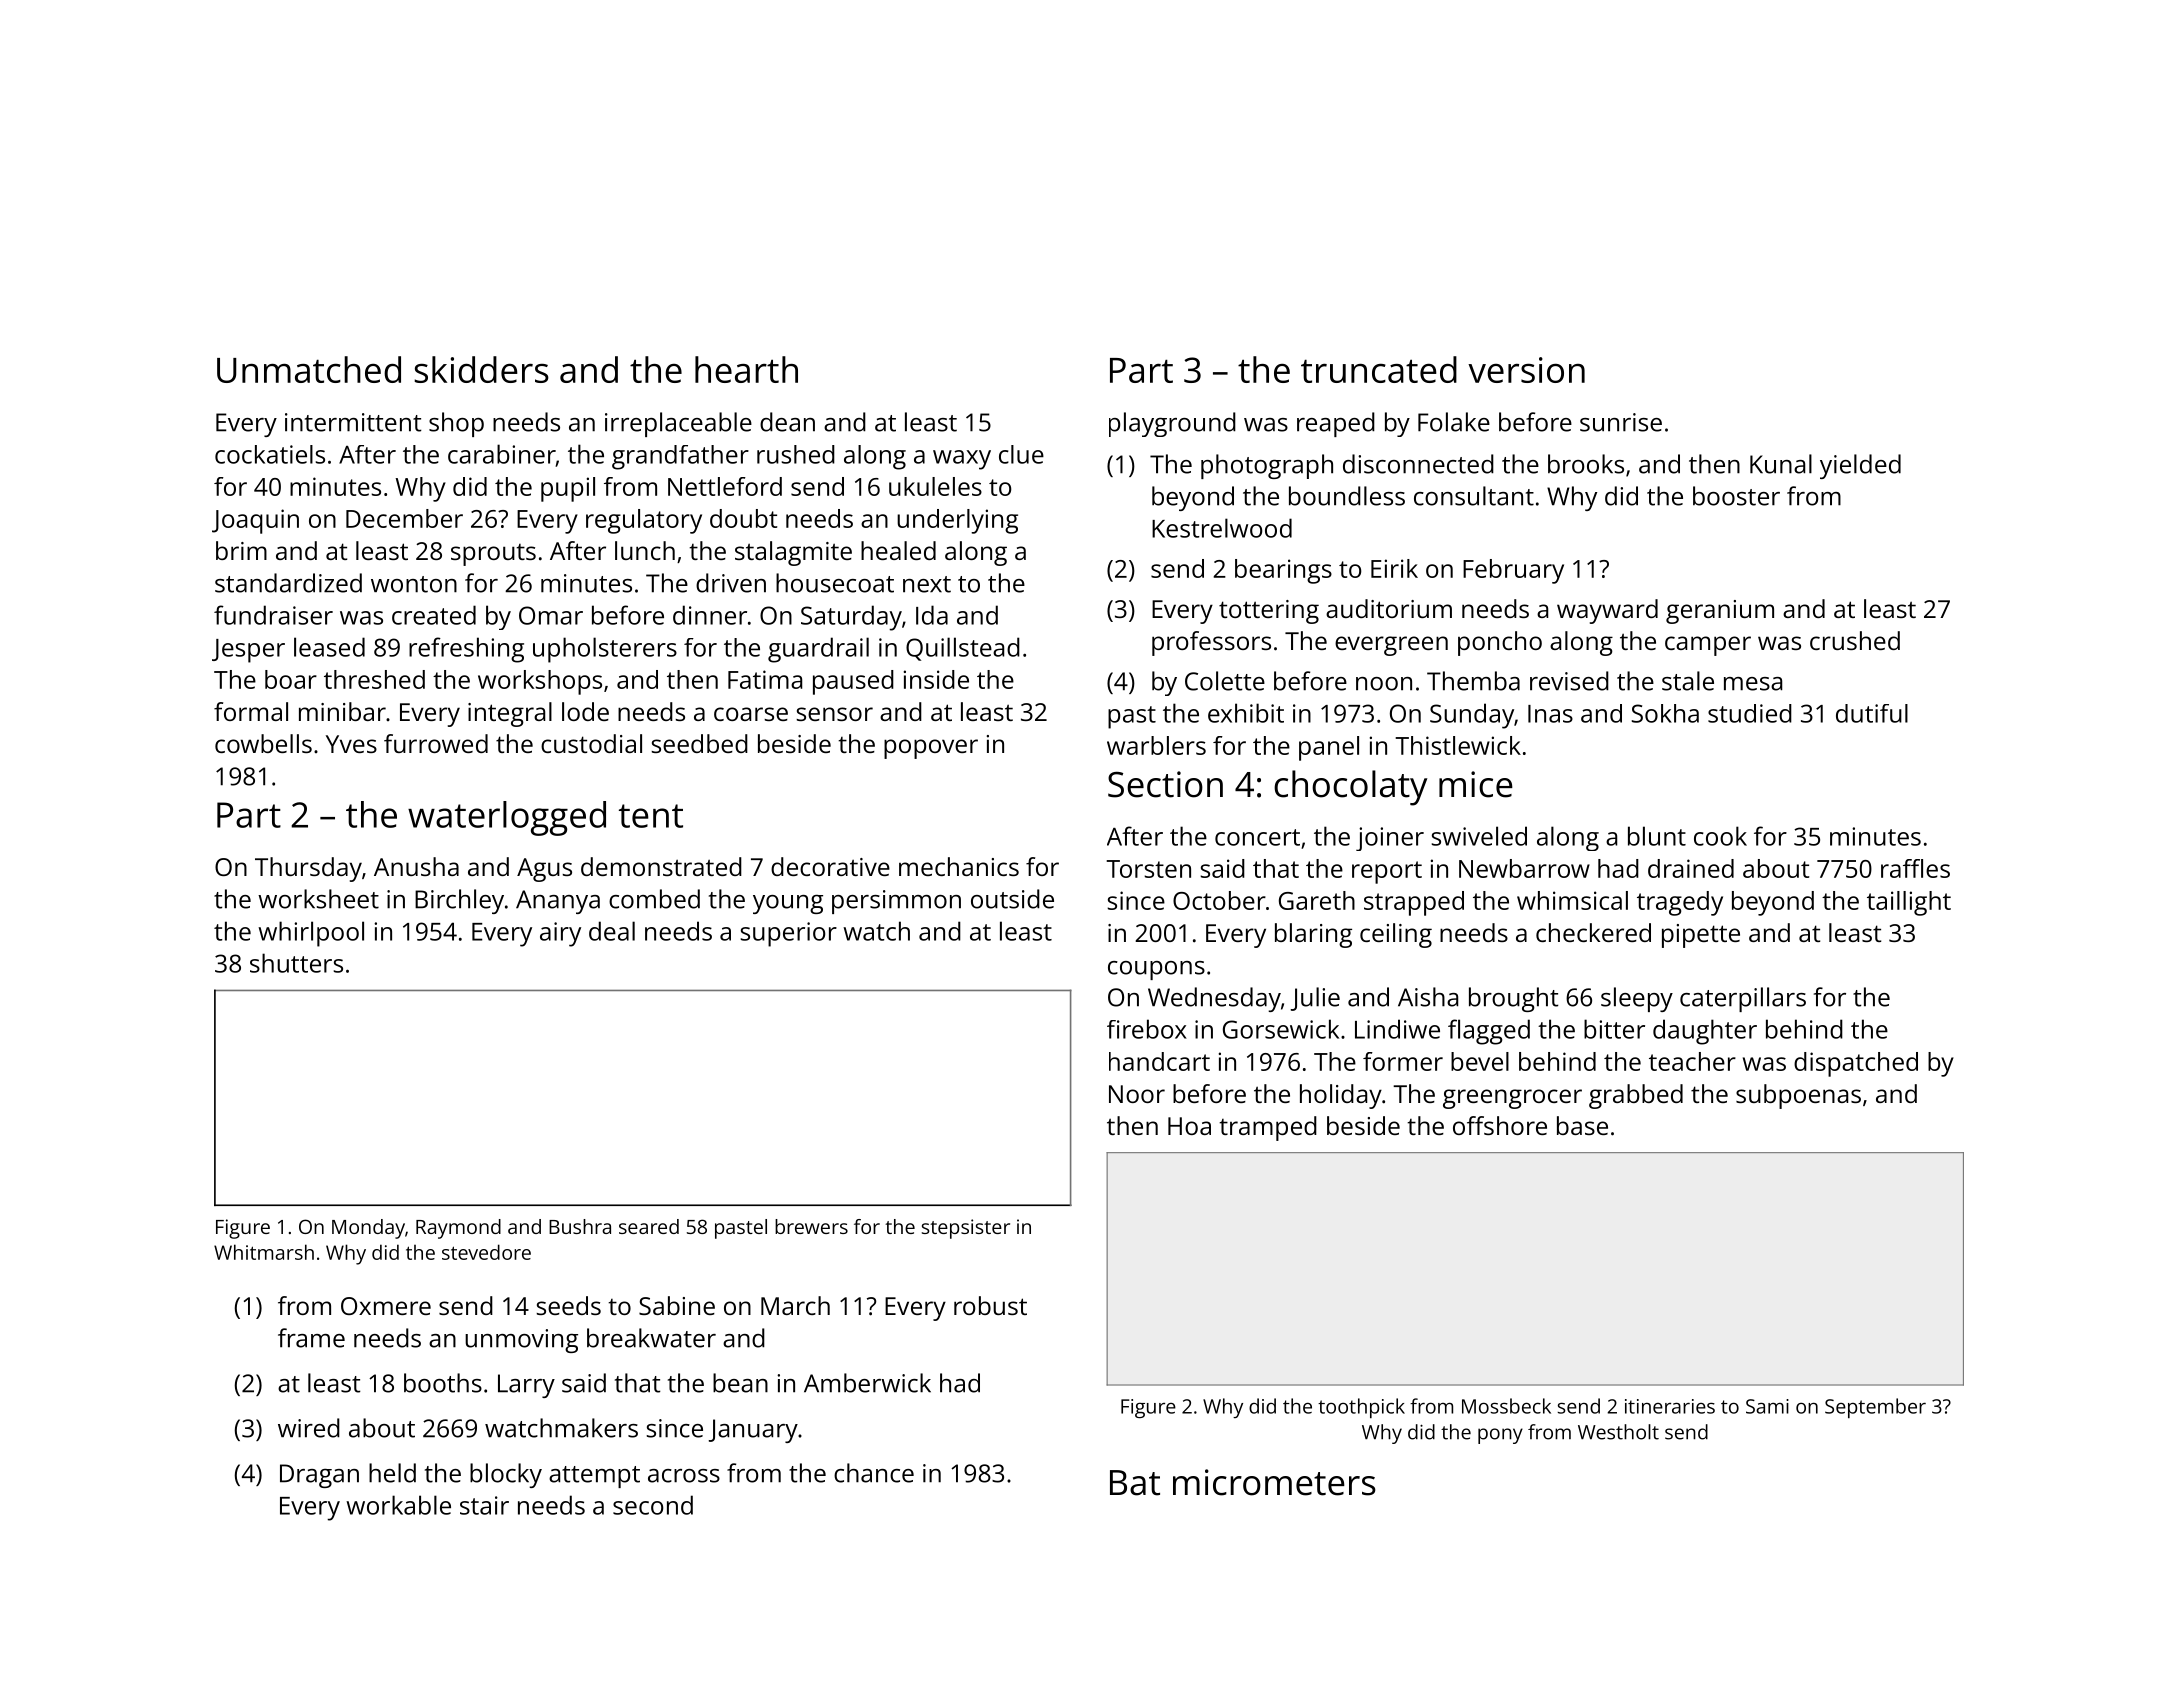 The image size is (2178, 1683). Describe the element at coordinates (1257, 837) in the document. I see `concert` at that location.
